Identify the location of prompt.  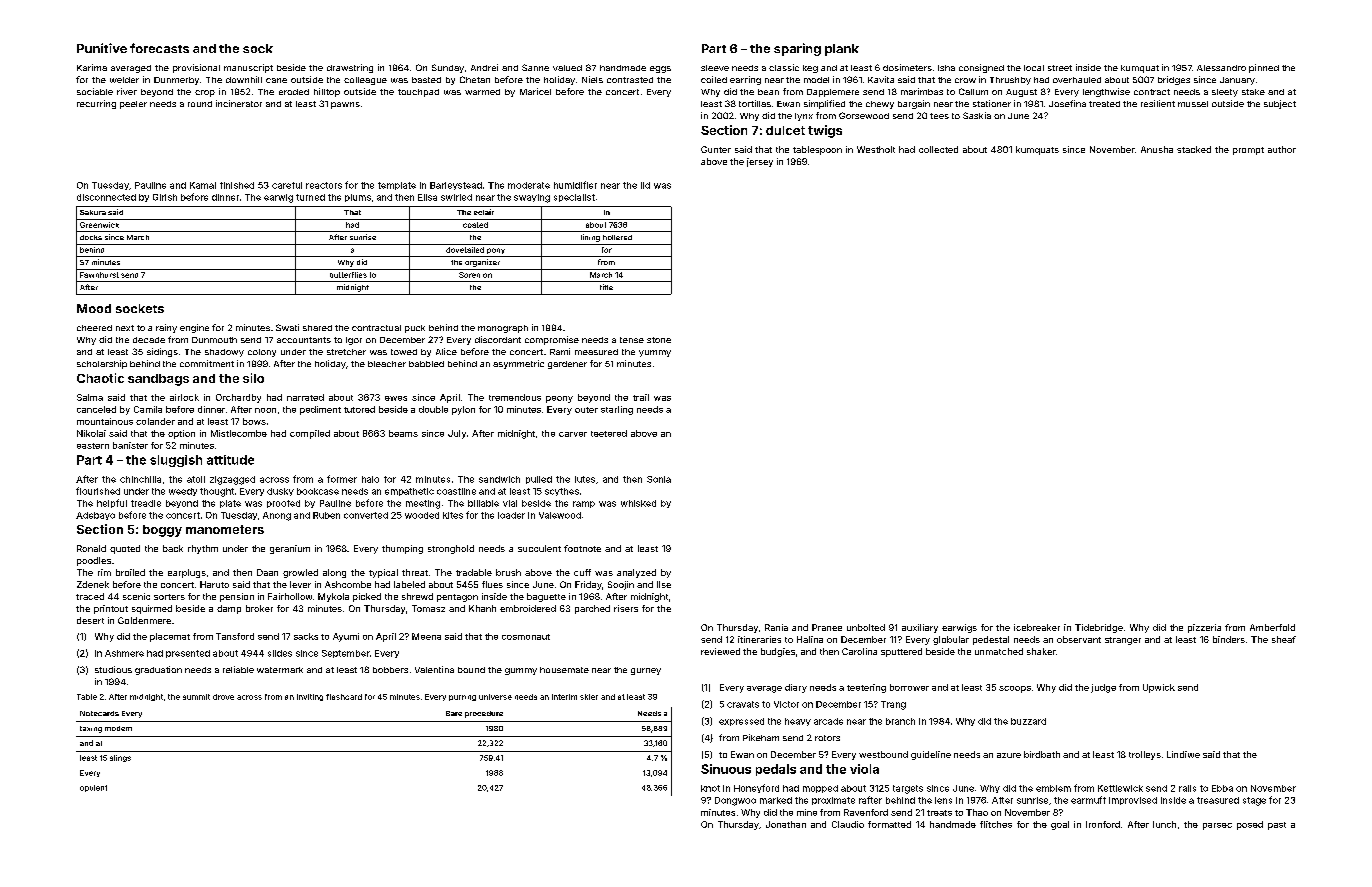
(1248, 151).
